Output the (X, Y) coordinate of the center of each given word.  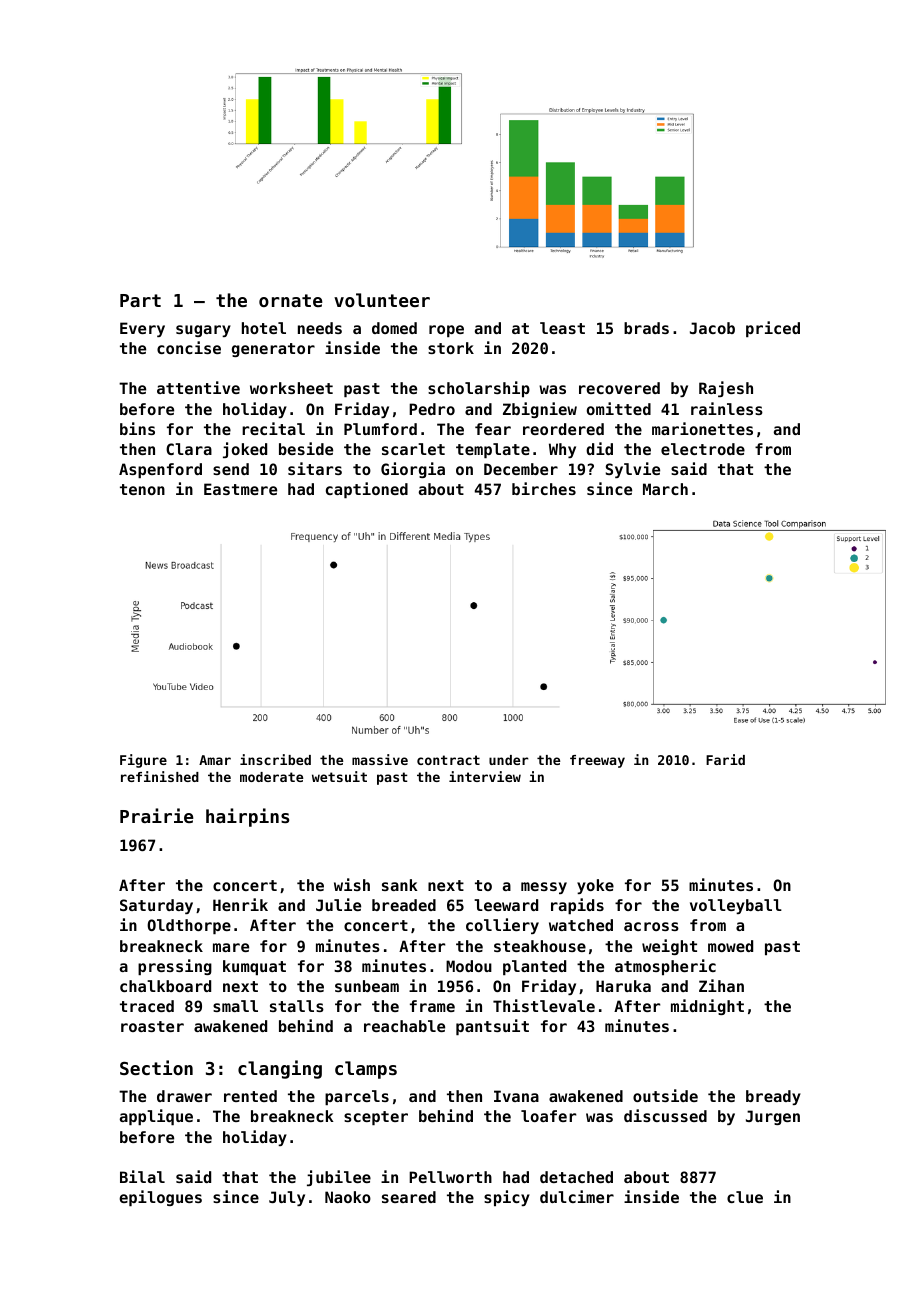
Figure (143, 761)
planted (534, 967)
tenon (142, 489)
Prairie (156, 815)
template (493, 450)
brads (646, 328)
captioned (367, 490)
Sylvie (633, 470)
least (562, 328)
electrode (703, 449)
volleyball (736, 906)
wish (352, 884)
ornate (290, 300)
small (235, 1006)
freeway (597, 761)
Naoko (348, 1197)
